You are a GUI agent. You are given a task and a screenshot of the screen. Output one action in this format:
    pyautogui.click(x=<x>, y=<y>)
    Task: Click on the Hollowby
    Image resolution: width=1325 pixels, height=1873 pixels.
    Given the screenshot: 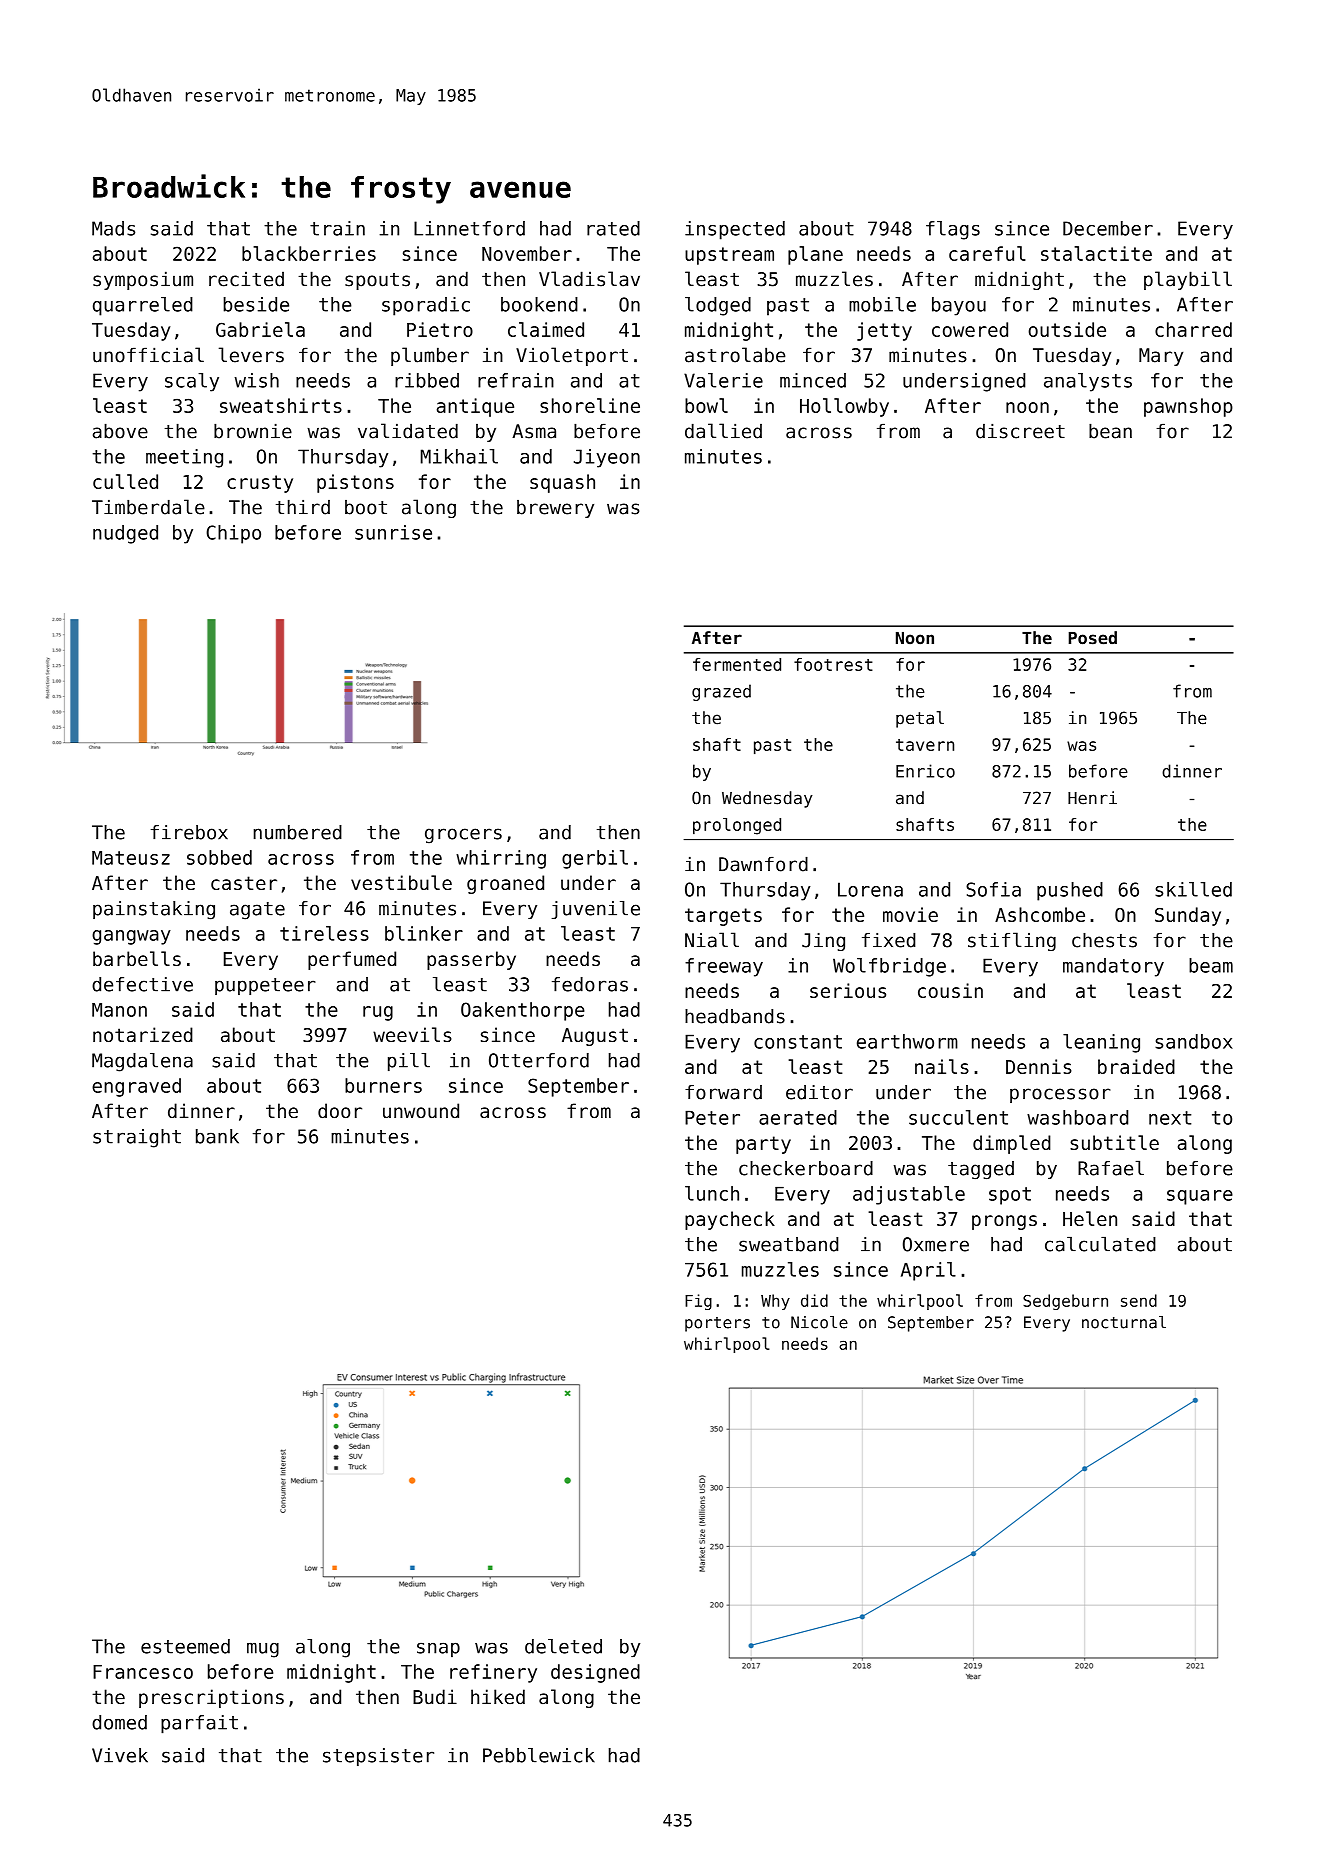 What is the action you would take?
    pyautogui.click(x=844, y=407)
